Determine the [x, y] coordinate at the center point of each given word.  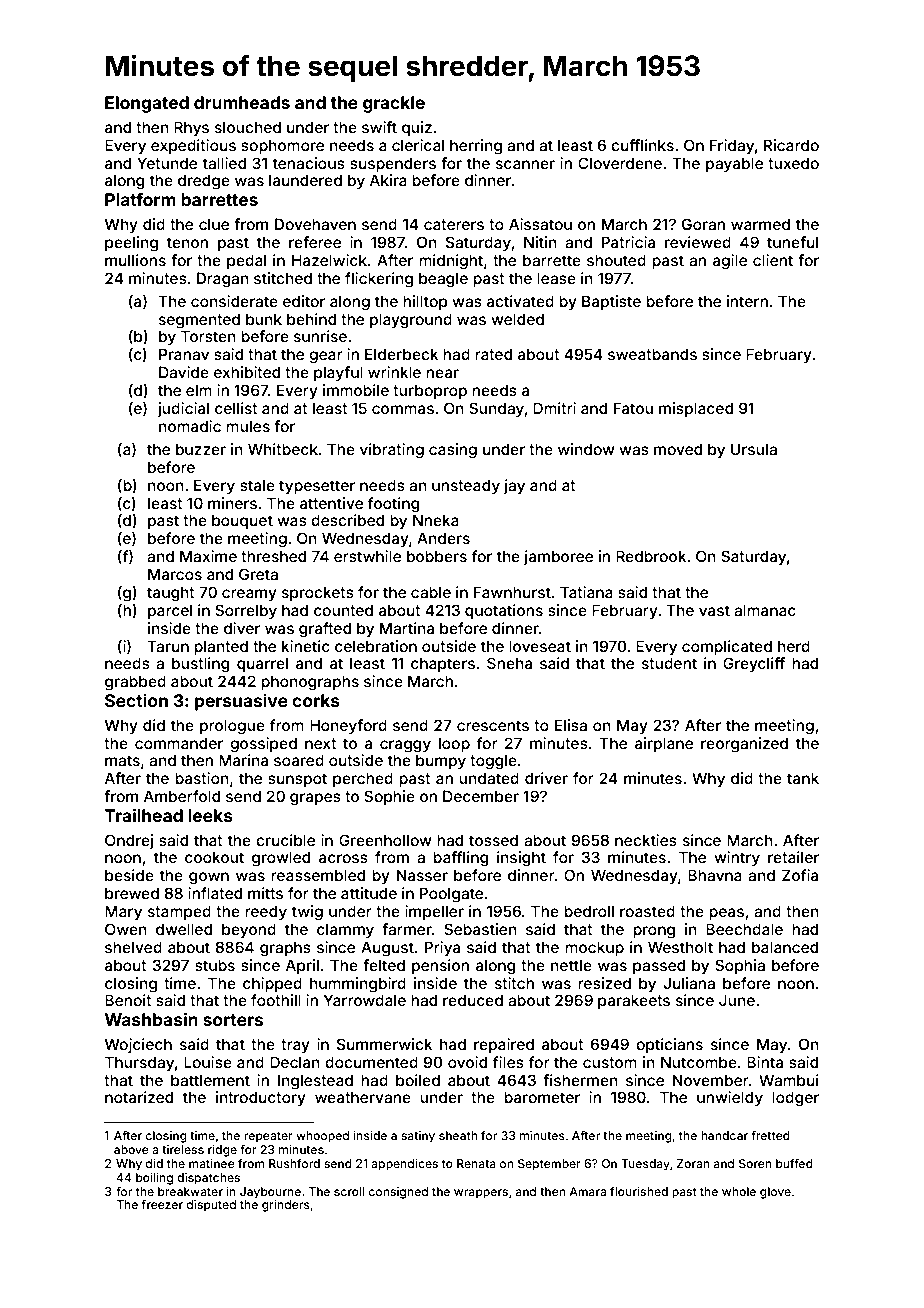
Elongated [147, 104]
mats [122, 760]
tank [803, 778]
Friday [732, 146]
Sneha [509, 663]
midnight [451, 262]
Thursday [139, 1063]
